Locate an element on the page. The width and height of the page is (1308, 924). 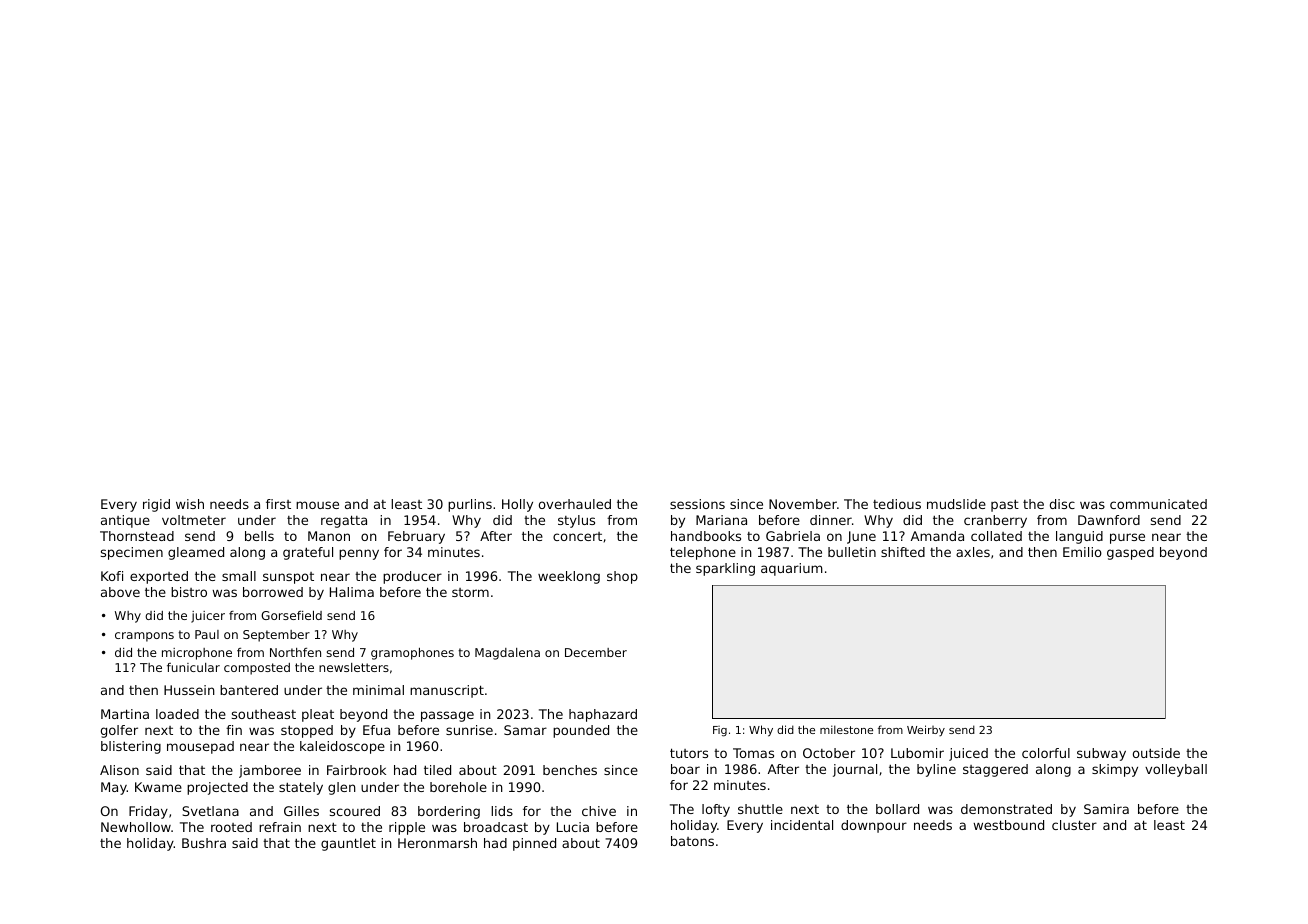
telephone is located at coordinates (703, 553).
